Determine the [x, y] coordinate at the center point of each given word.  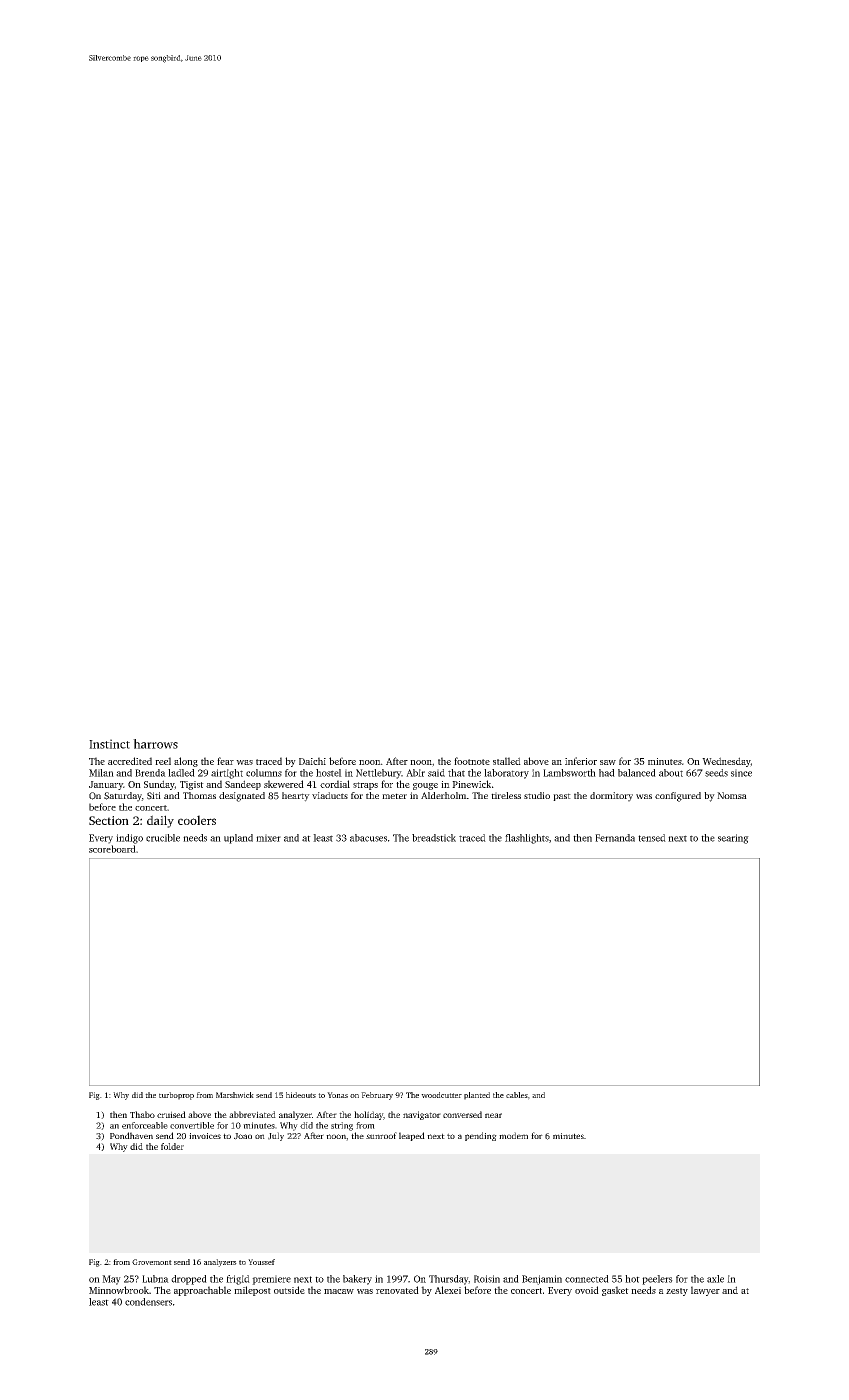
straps [365, 786]
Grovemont [152, 1262]
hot [632, 1279]
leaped [412, 1136]
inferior [581, 761]
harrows [155, 744]
